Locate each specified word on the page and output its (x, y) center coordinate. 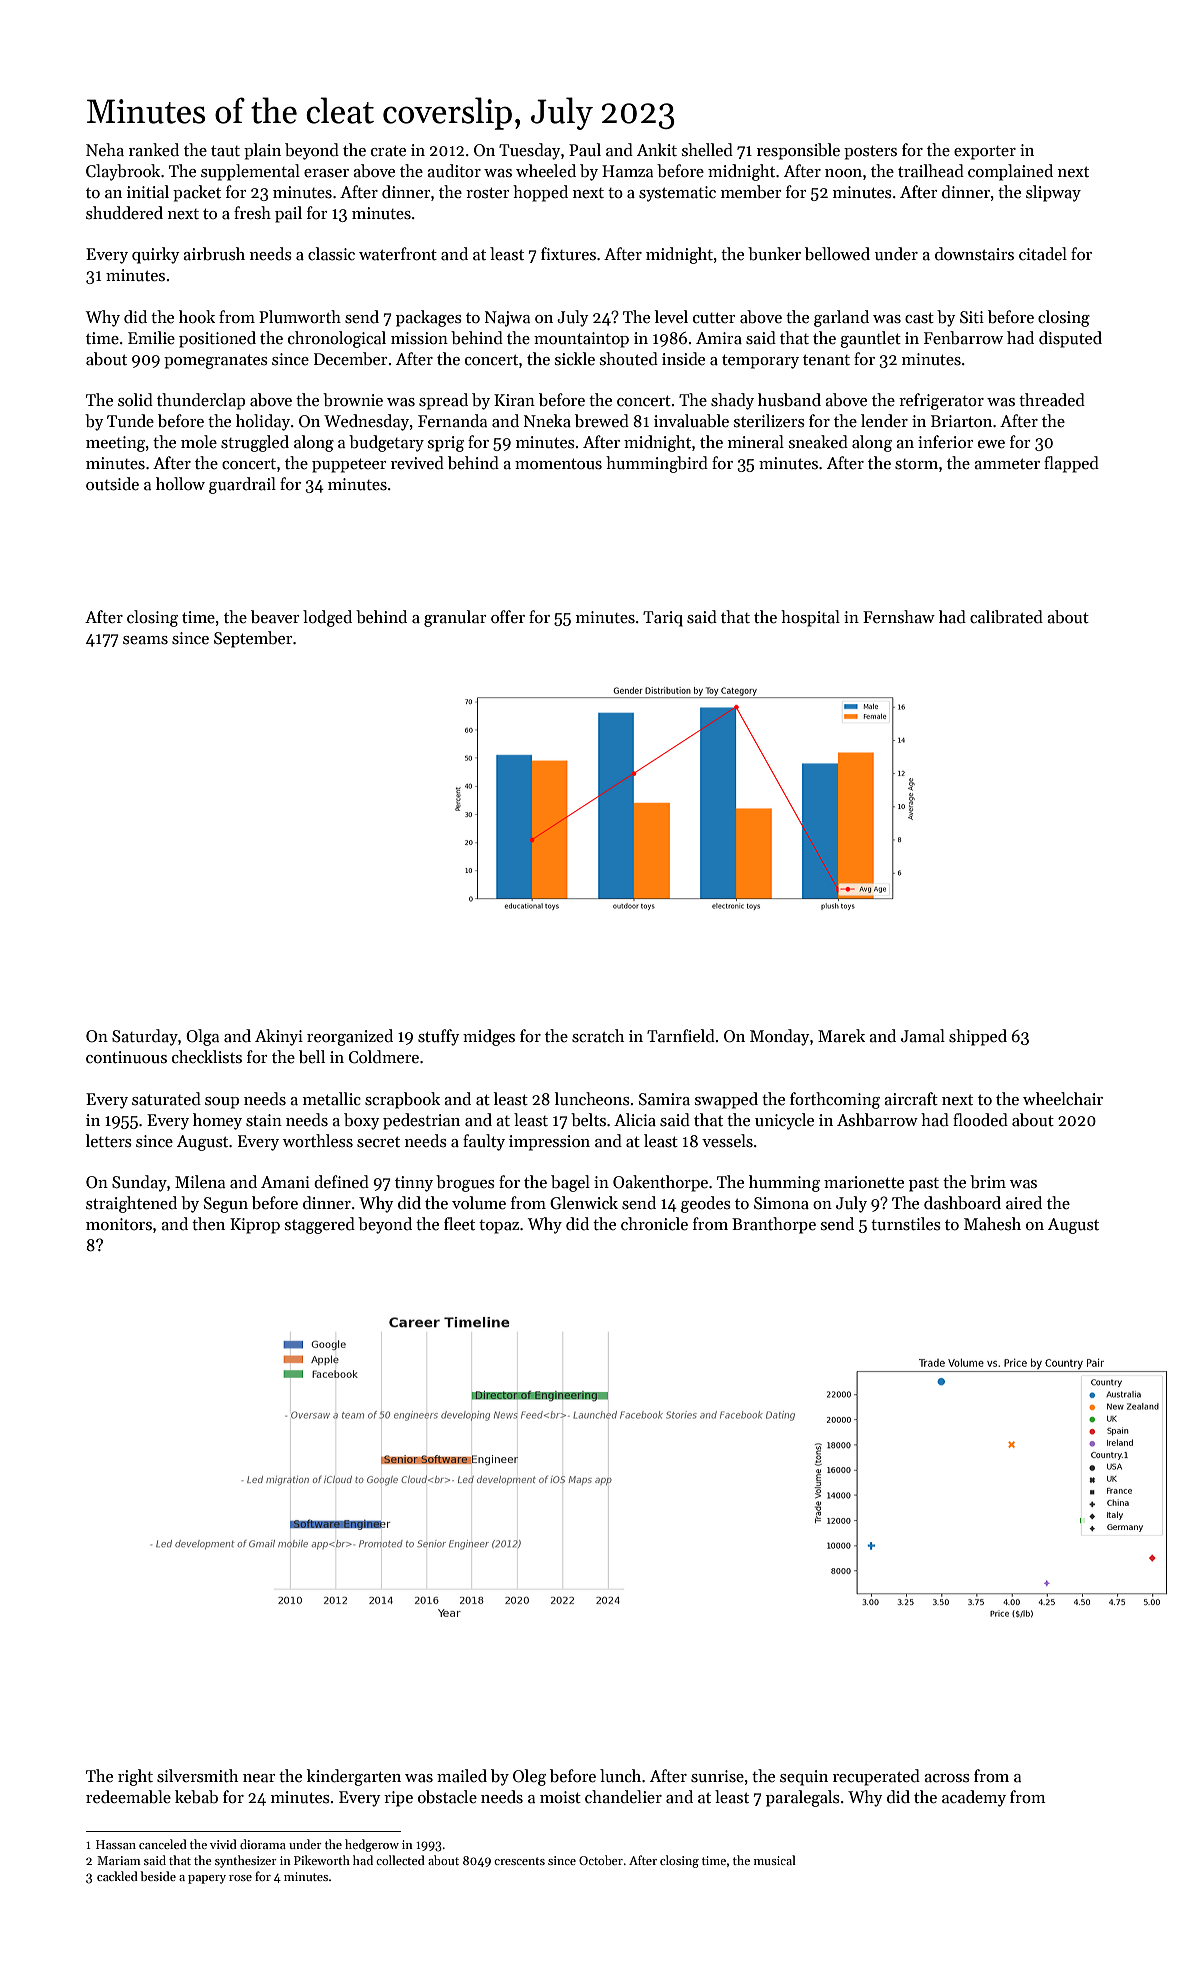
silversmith (197, 1776)
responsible (798, 151)
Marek (841, 1036)
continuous (126, 1057)
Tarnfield (681, 1036)
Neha (105, 150)
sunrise (717, 1776)
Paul (585, 149)
